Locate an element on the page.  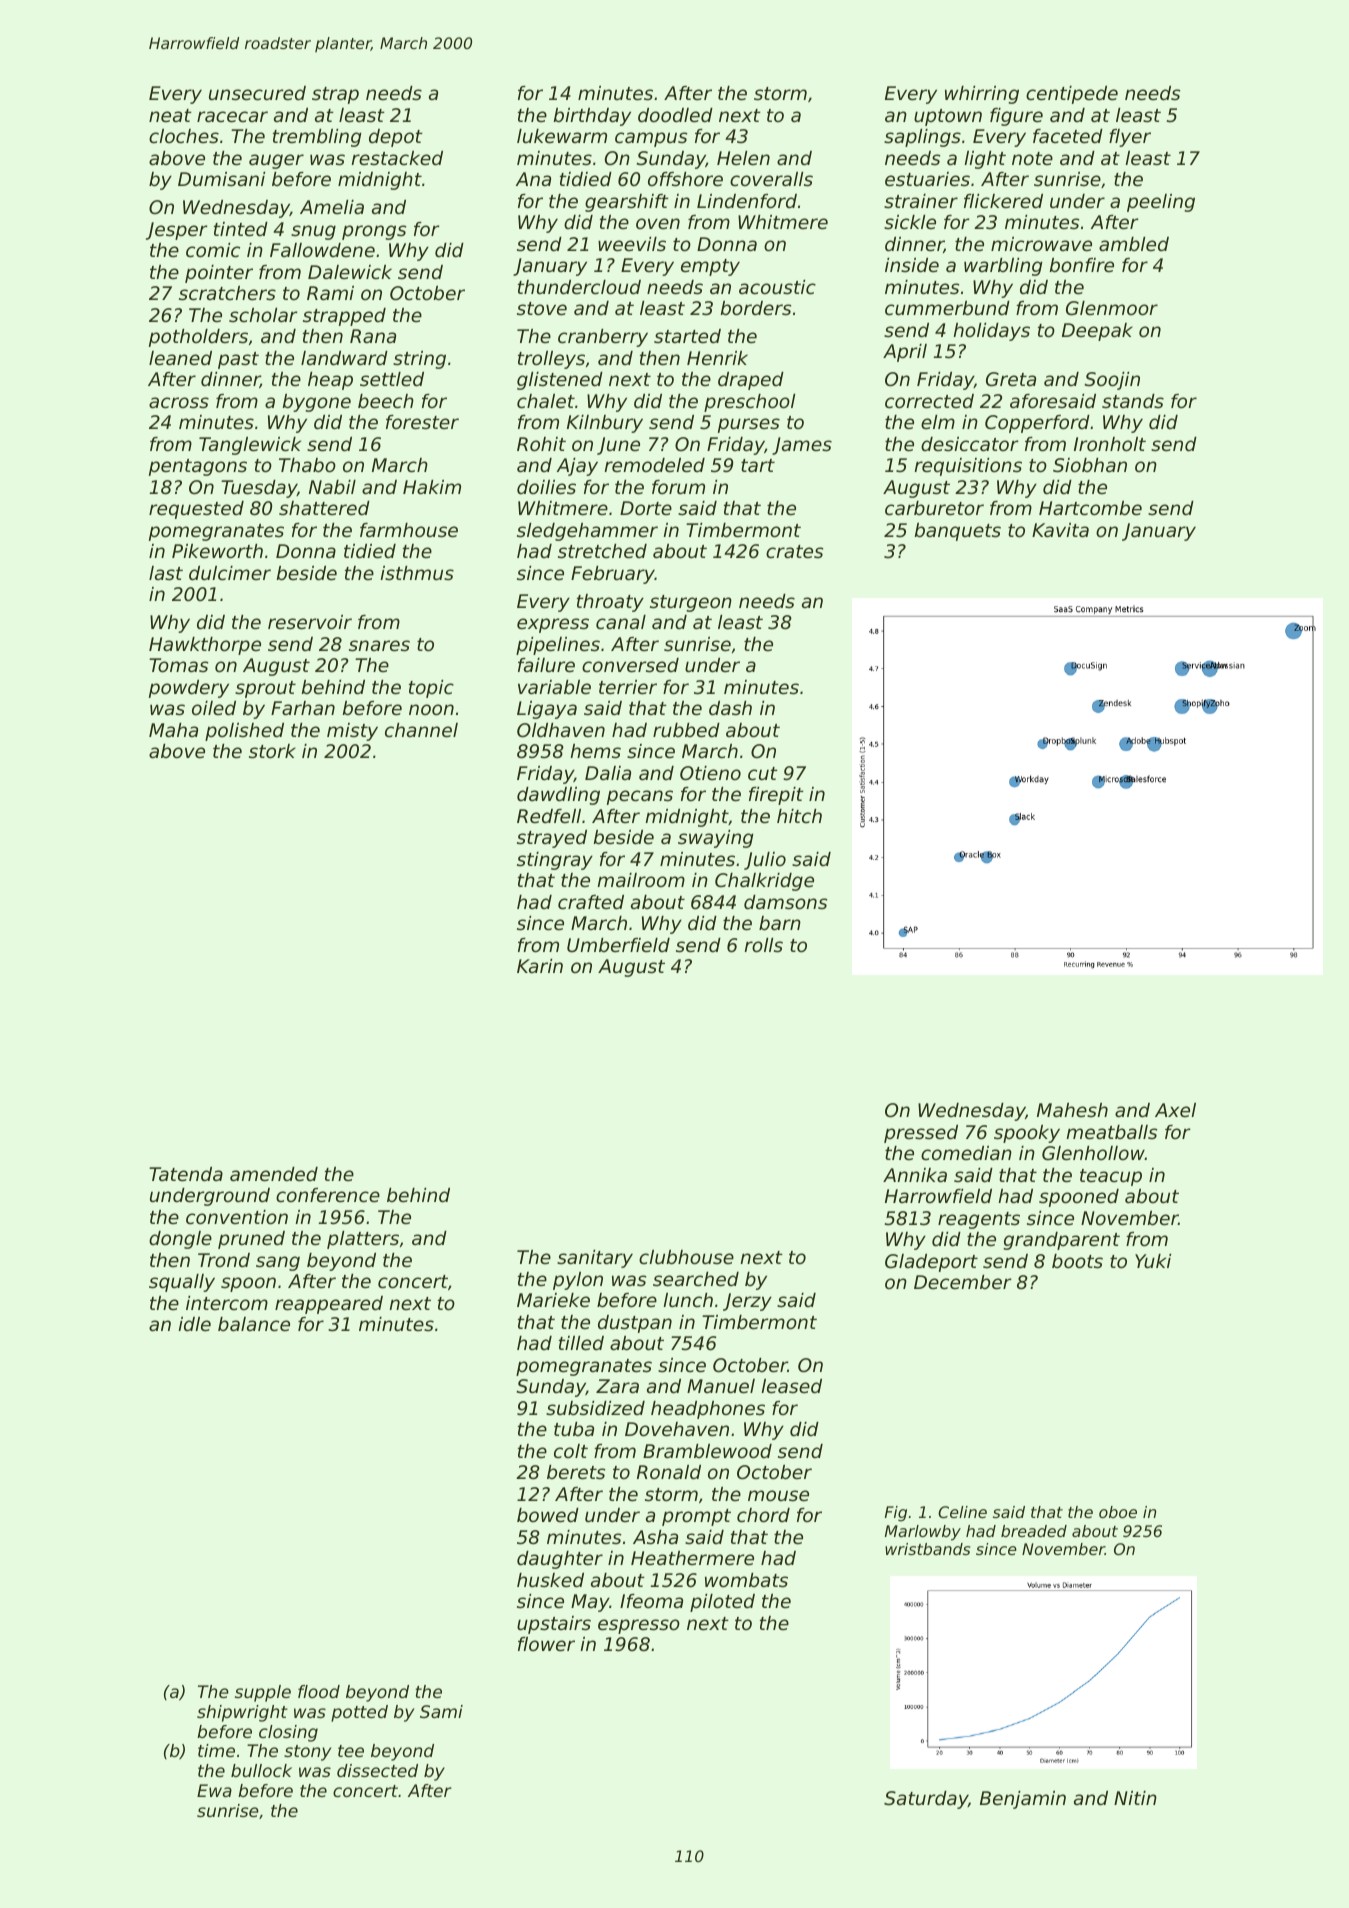
Mahesh is located at coordinates (1072, 1110).
